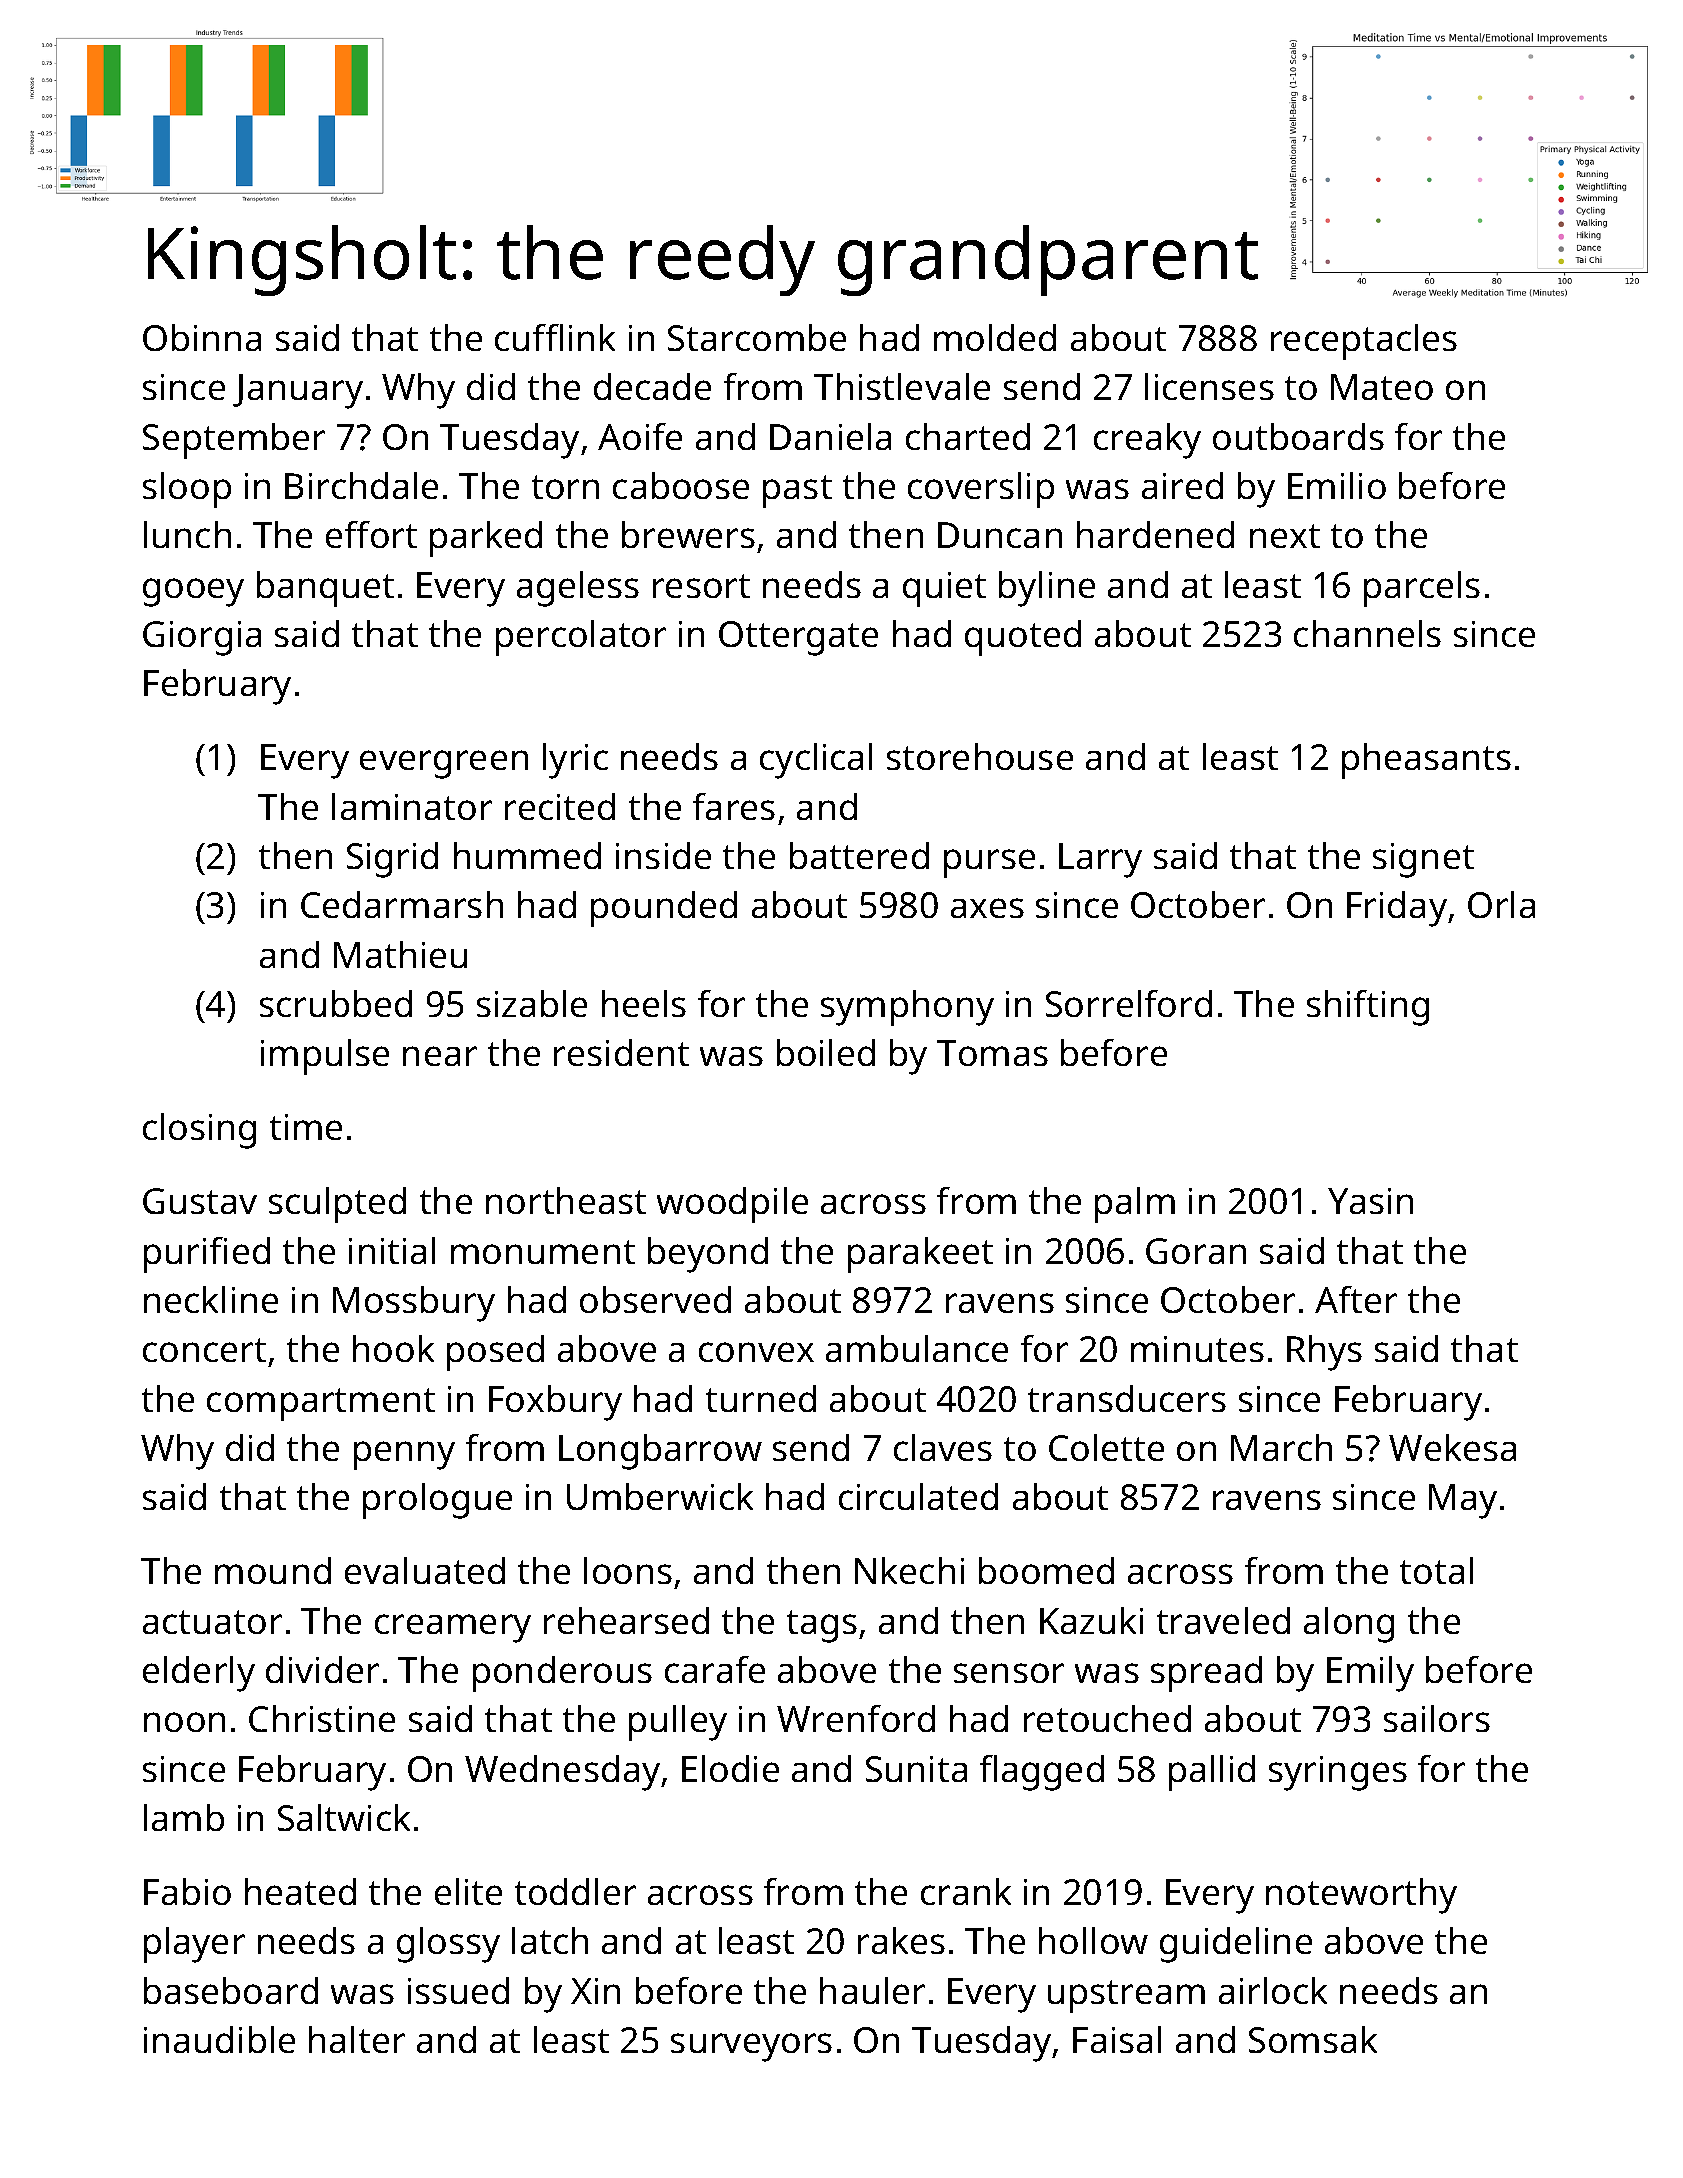  I want to click on Sorrelford, so click(1129, 1003).
